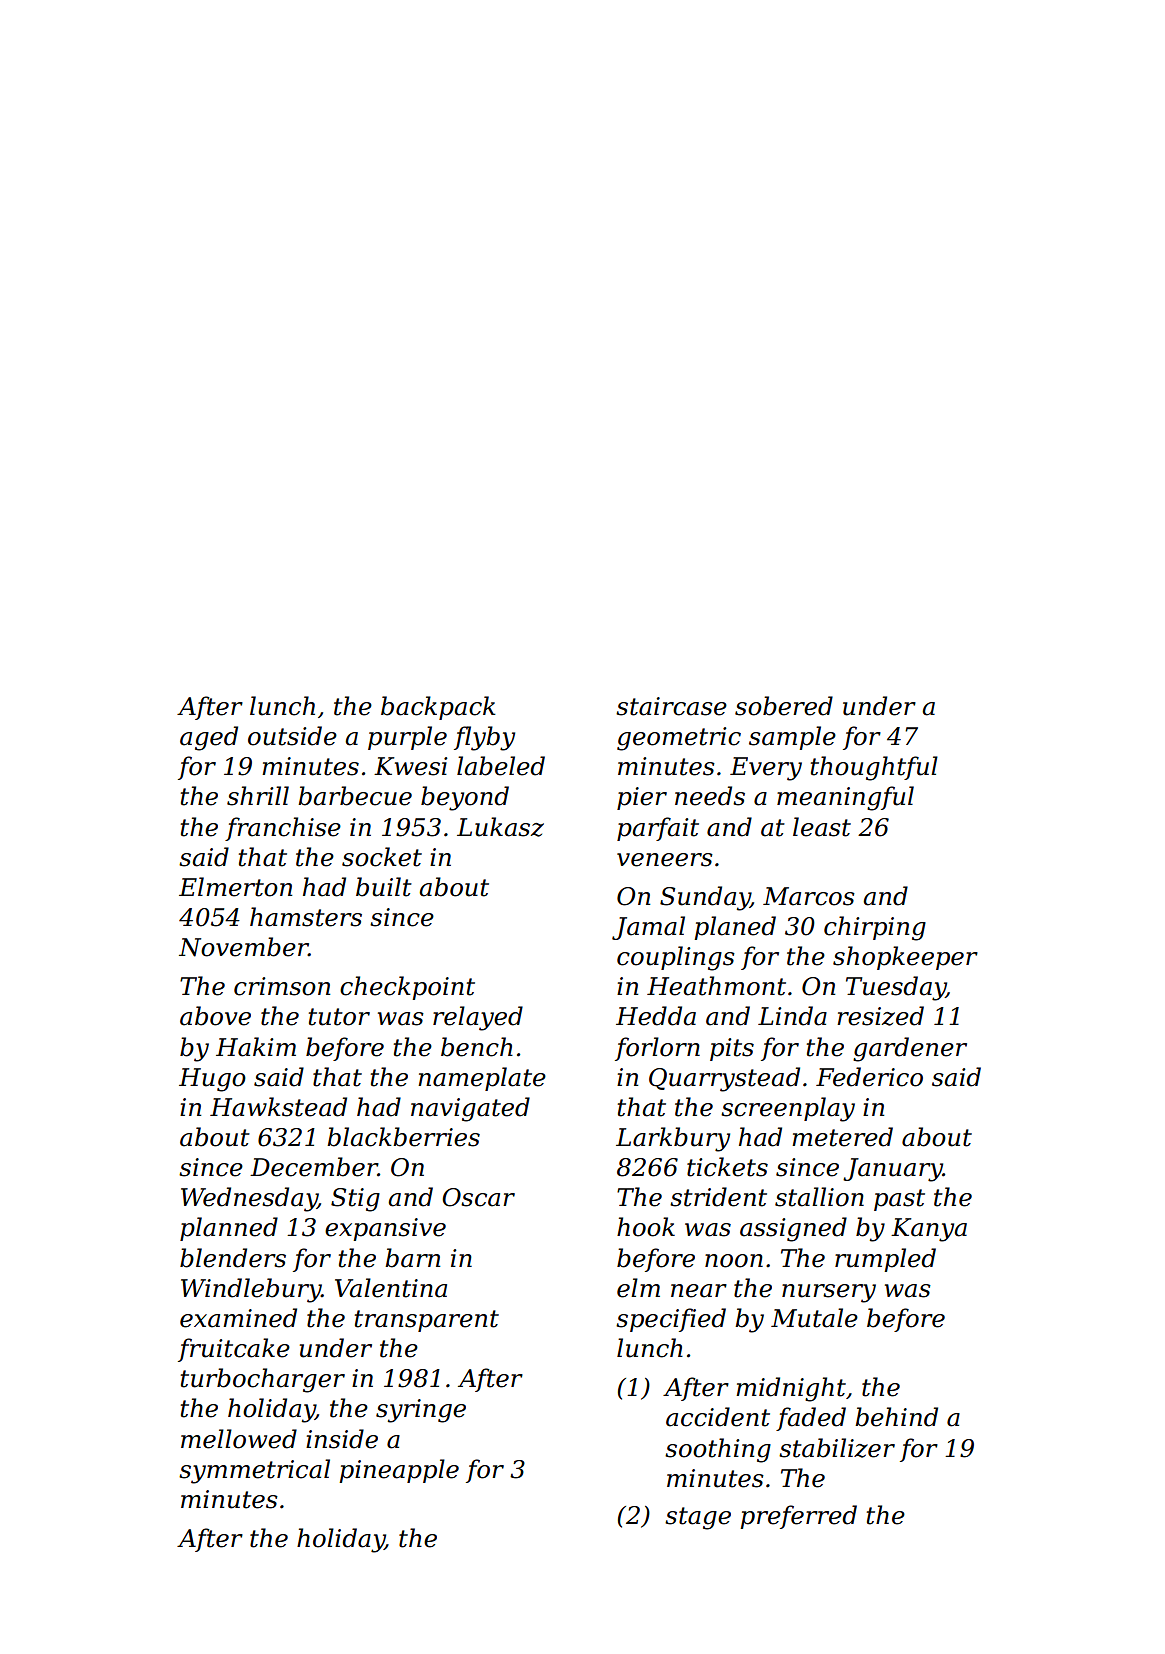 The image size is (1165, 1654). What do you see at coordinates (798, 1517) in the screenshot?
I see `preferred` at bounding box center [798, 1517].
